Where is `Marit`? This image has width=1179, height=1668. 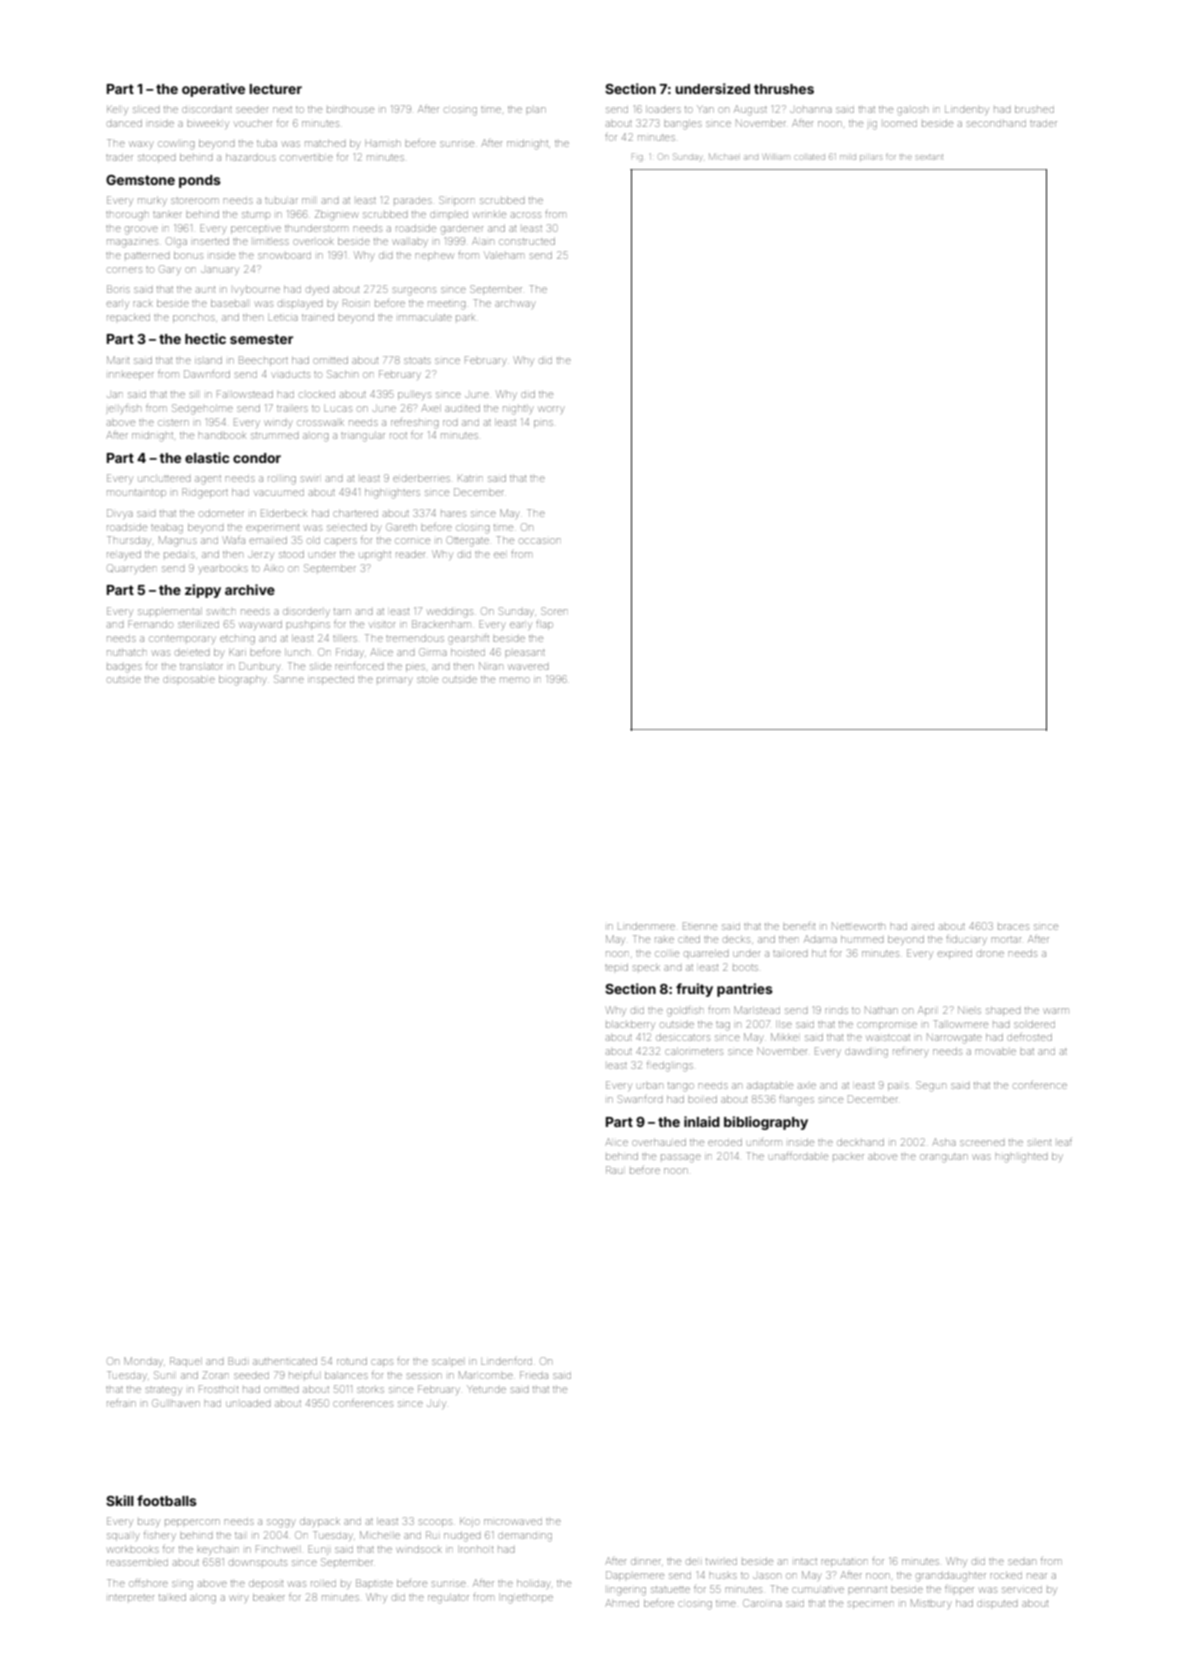
Marit is located at coordinates (118, 360).
